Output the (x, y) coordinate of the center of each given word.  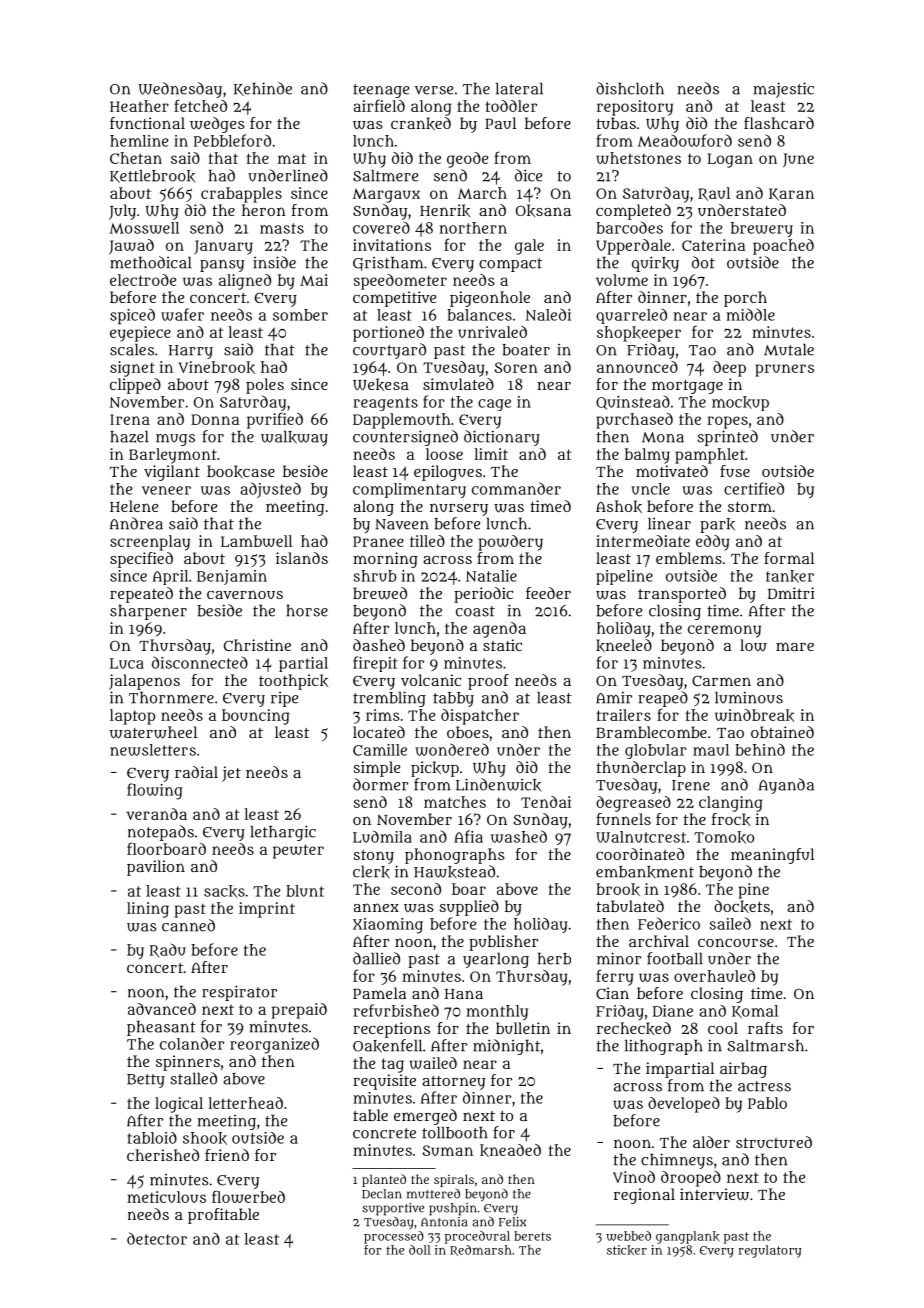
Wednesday (180, 90)
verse (434, 90)
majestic (783, 90)
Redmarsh (481, 1250)
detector (157, 1238)
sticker (627, 1250)
